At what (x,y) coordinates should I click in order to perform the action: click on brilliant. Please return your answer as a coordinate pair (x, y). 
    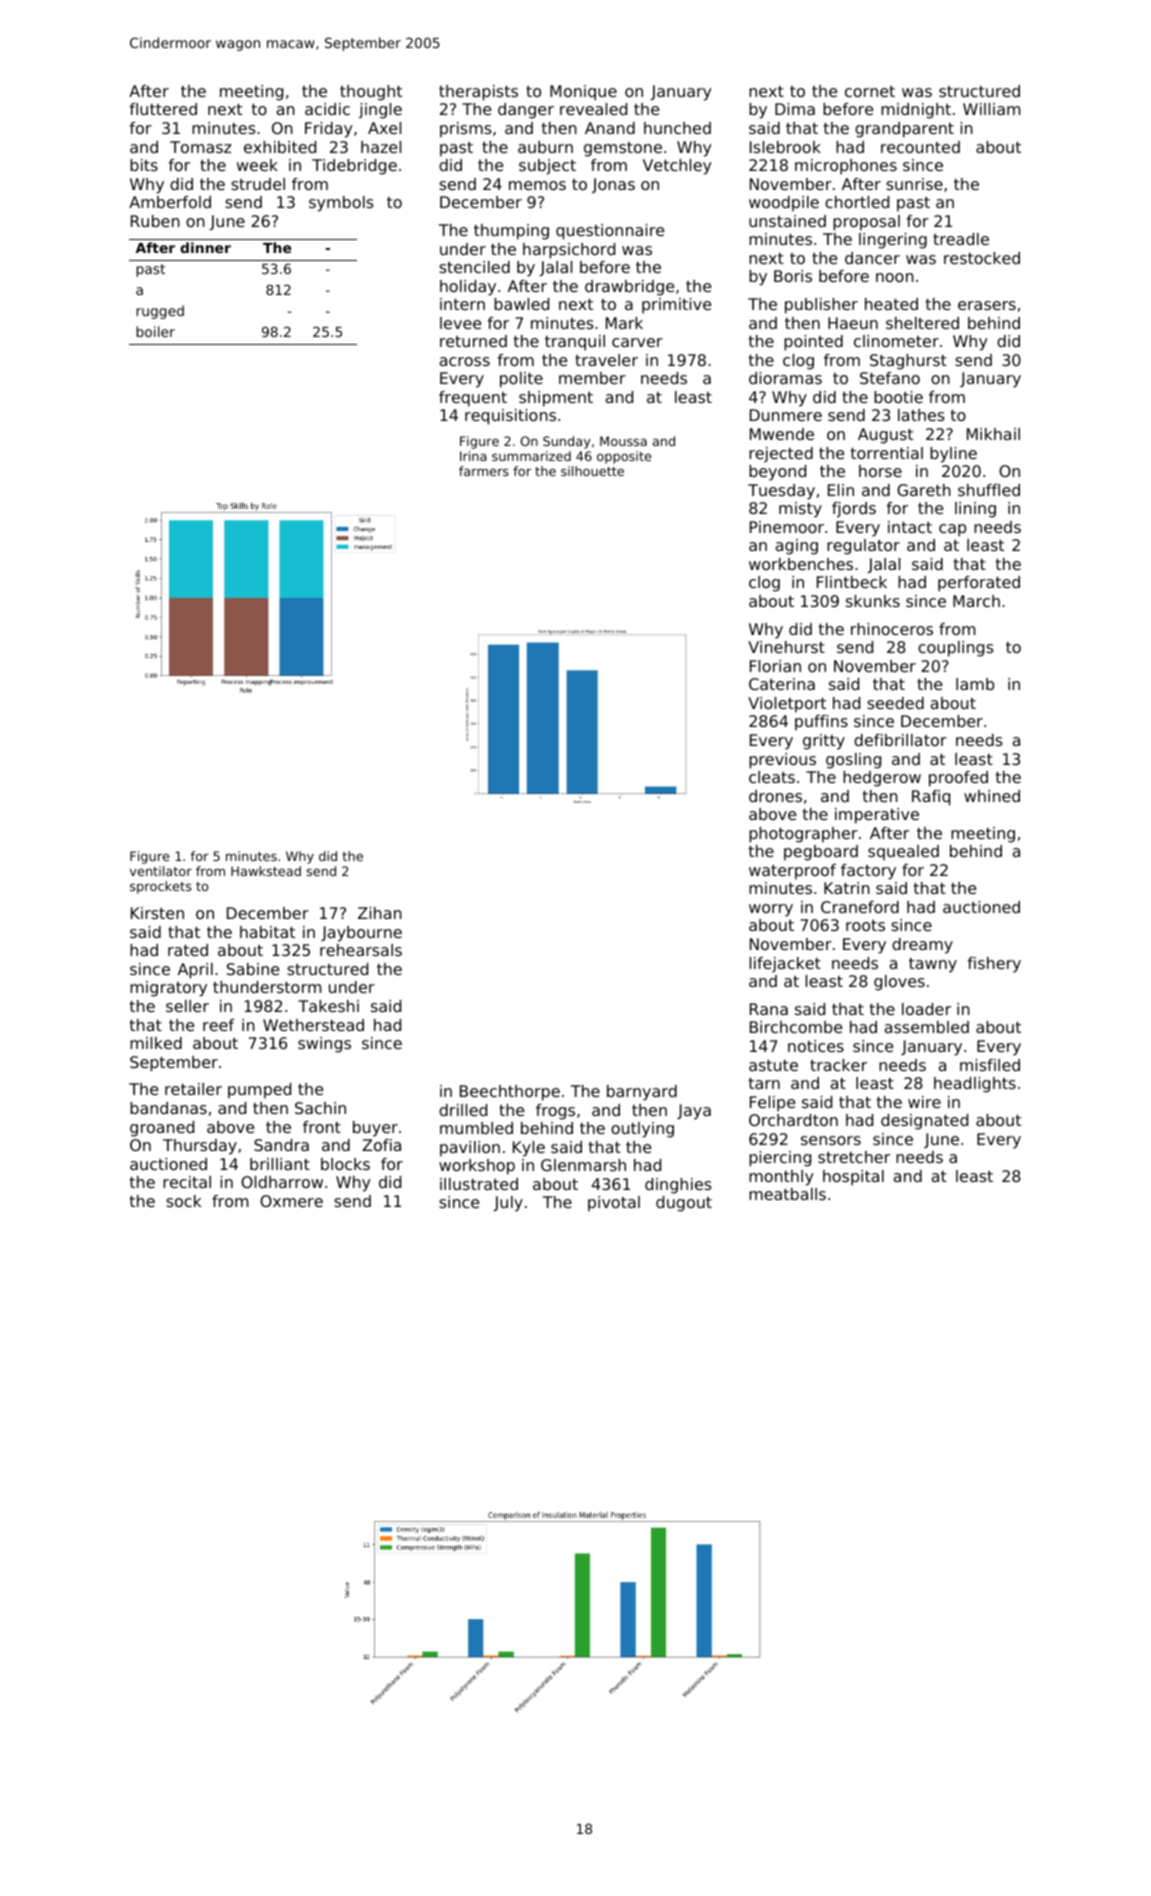
    Looking at the image, I should click on (280, 1164).
